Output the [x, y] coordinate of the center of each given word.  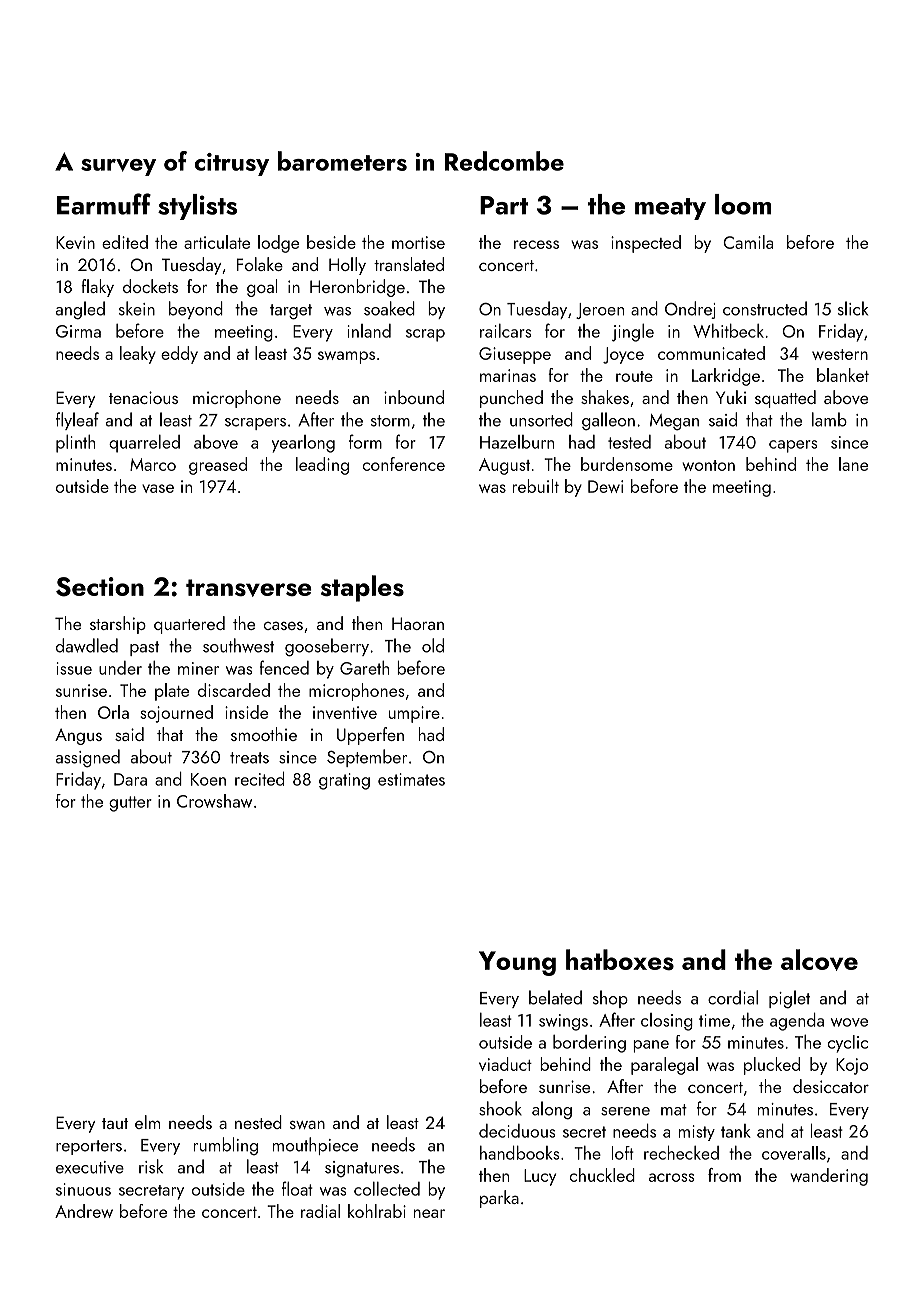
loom [743, 204]
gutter [130, 804]
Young [517, 963]
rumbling [226, 1146]
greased [218, 466]
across [672, 1177]
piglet [789, 999]
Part [504, 205]
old [433, 645]
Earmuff [104, 204]
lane [853, 464]
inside [246, 712]
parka [499, 1199]
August [504, 466]
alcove [819, 960]
